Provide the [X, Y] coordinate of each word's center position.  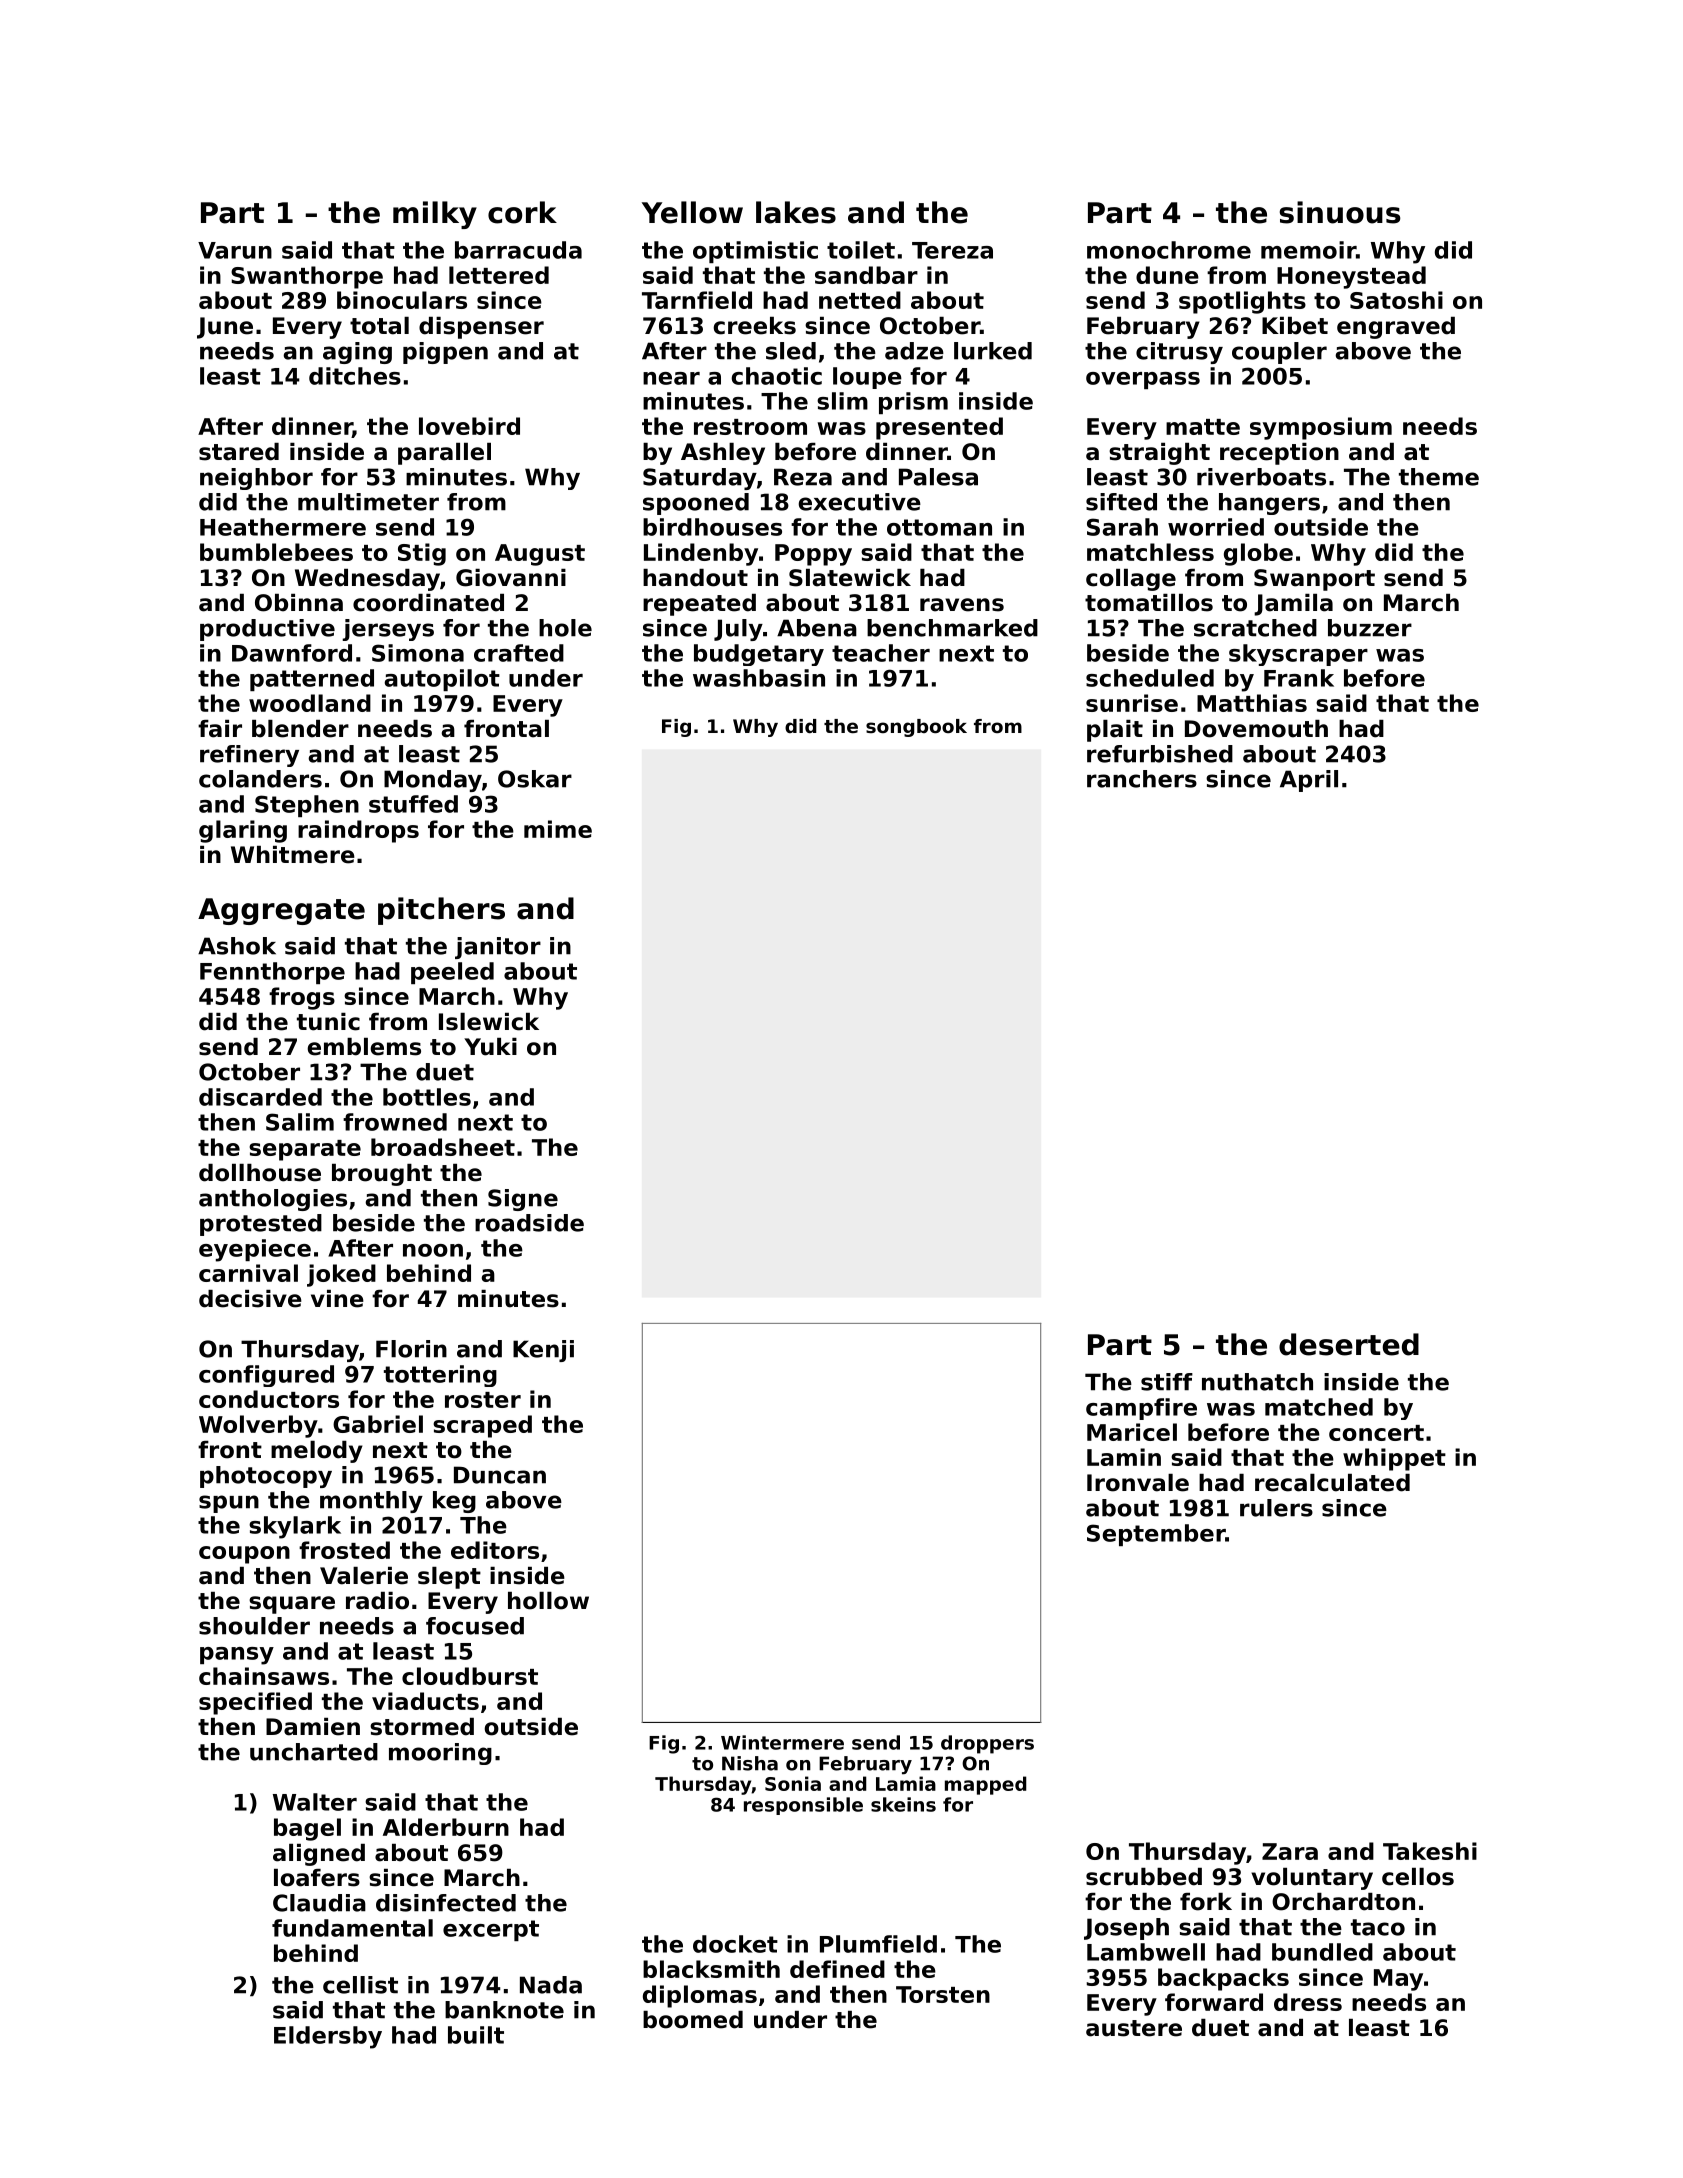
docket [735, 1944]
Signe [523, 1200]
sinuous [1340, 212]
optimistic [755, 252]
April [1309, 781]
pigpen [445, 353]
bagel [307, 1829]
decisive [250, 1299]
